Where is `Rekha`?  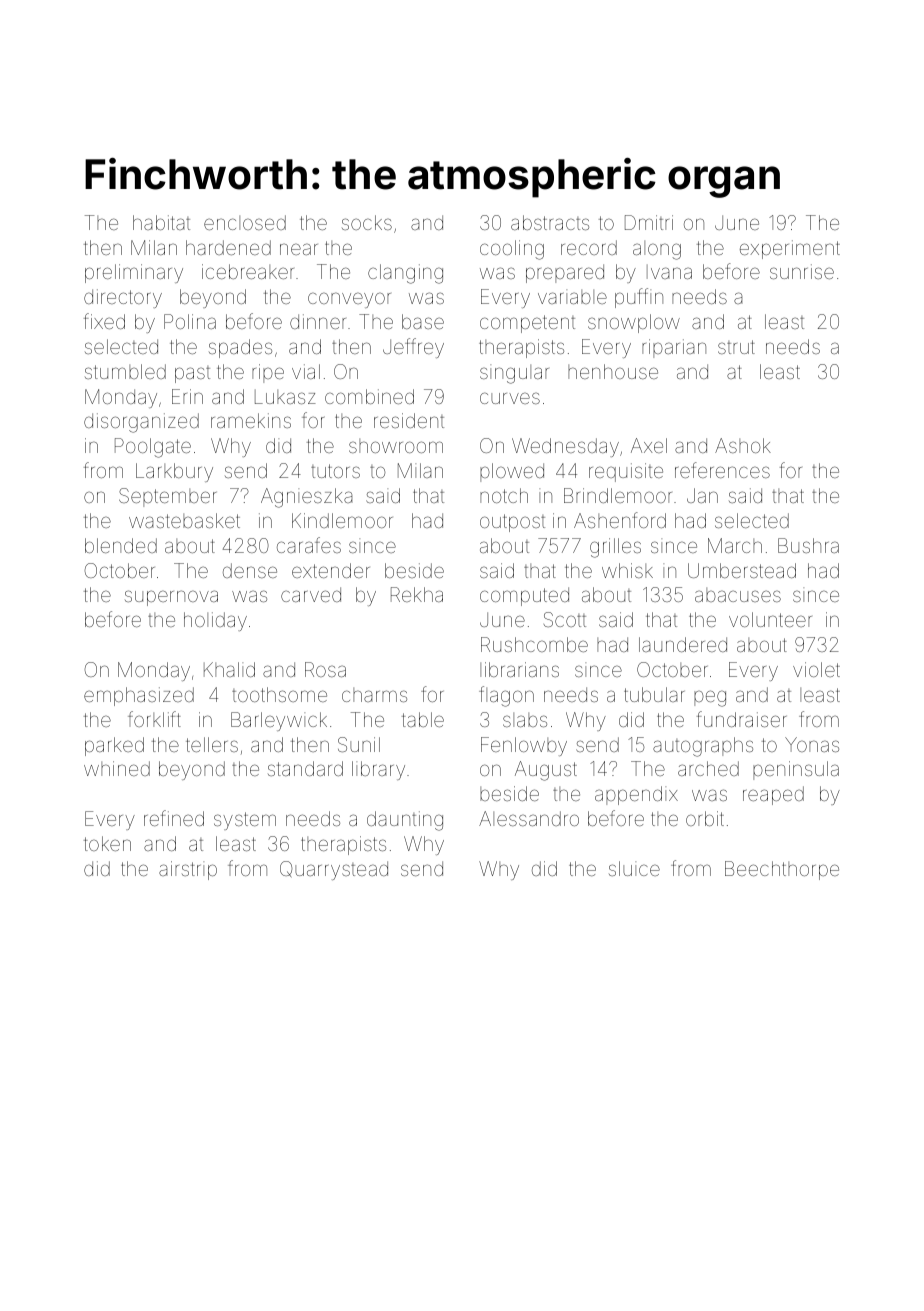
Rekha is located at coordinates (417, 594).
